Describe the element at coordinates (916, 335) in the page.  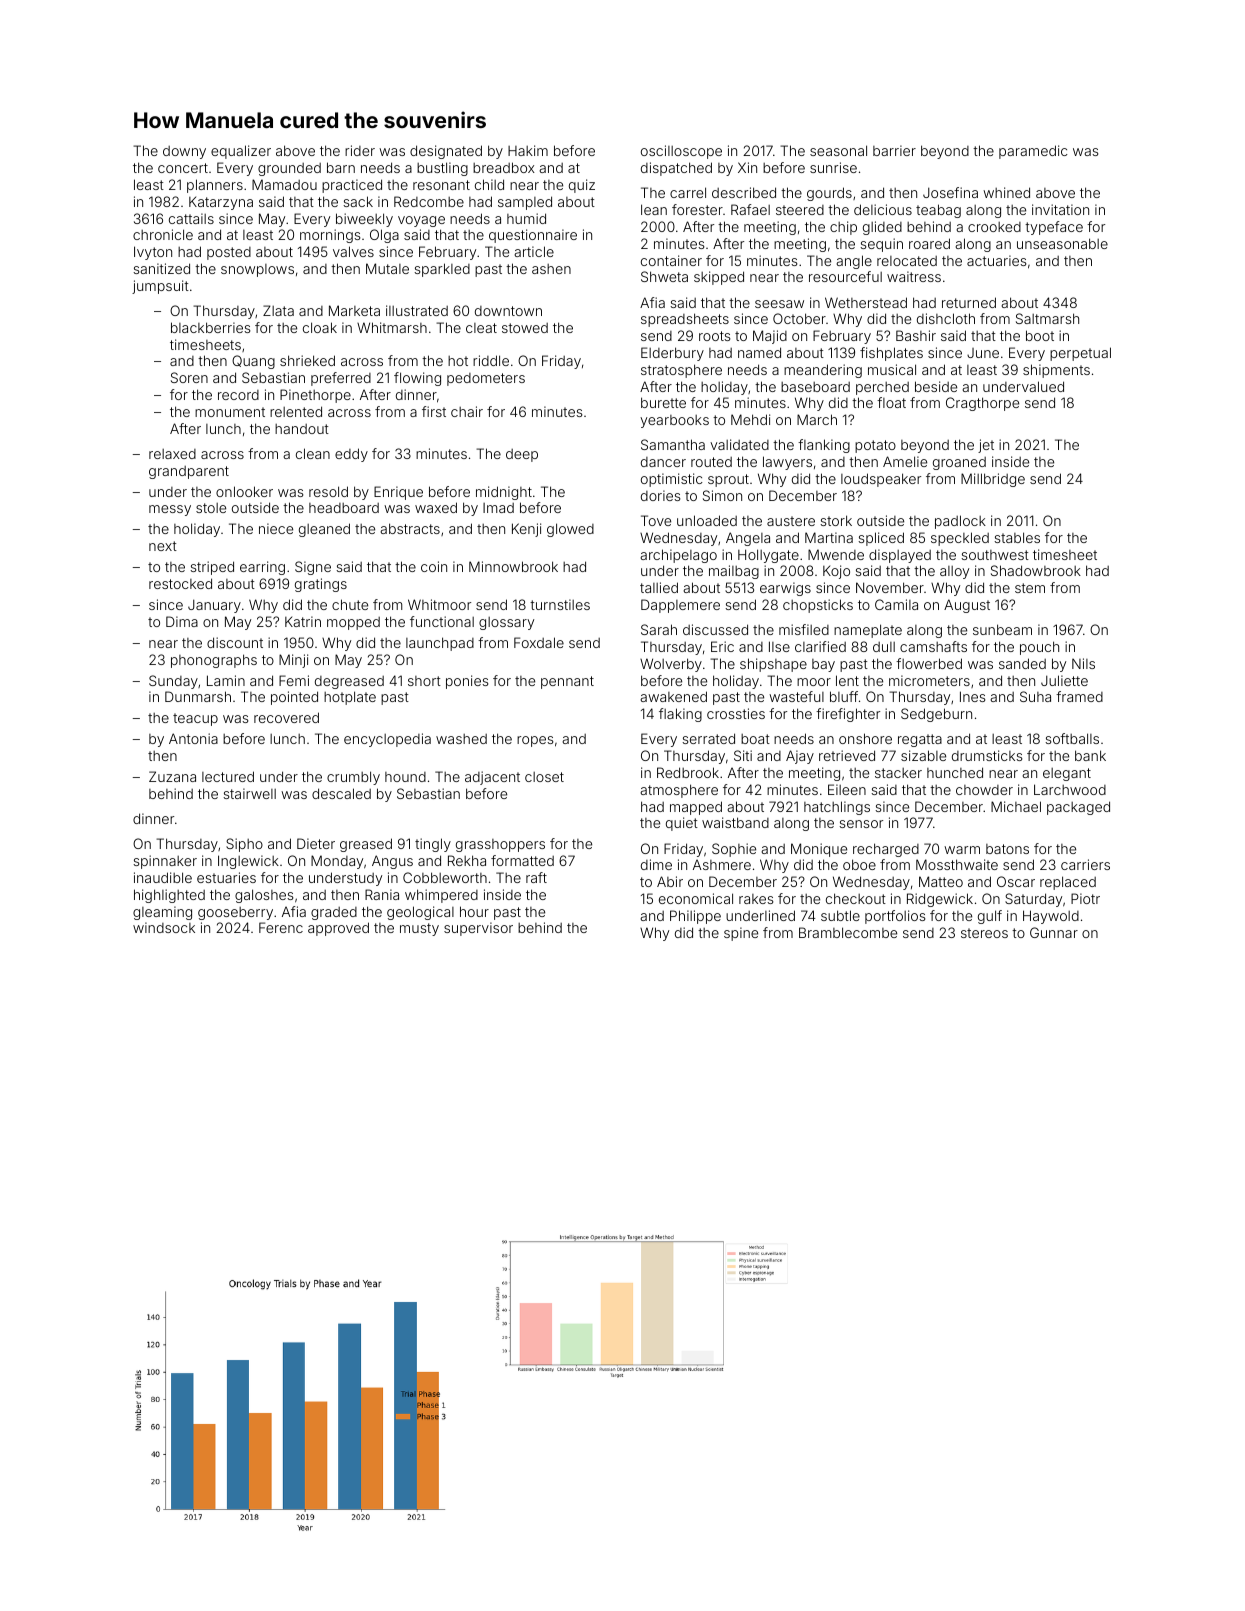
I see `Bashir` at that location.
